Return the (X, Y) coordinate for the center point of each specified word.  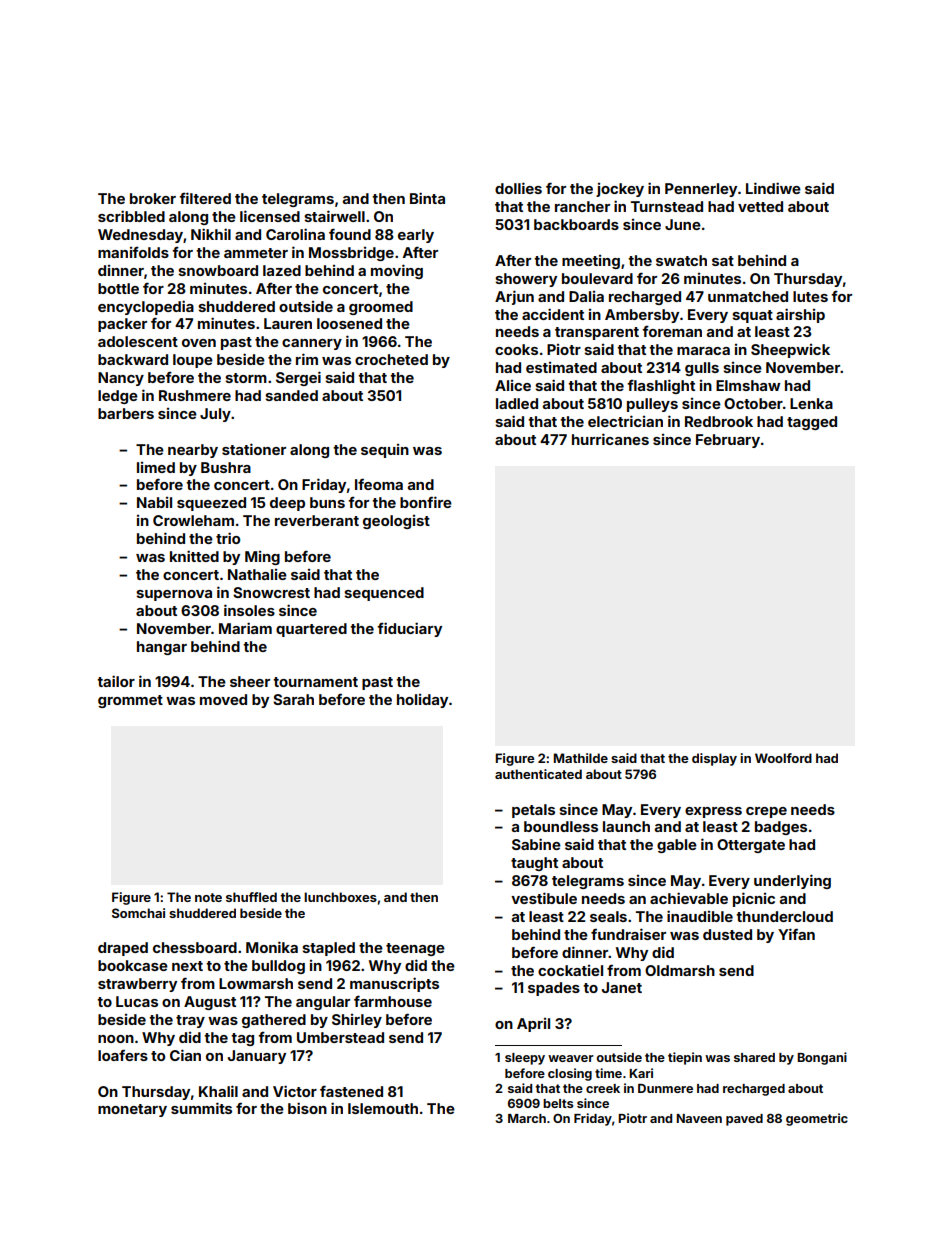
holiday (422, 701)
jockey (620, 190)
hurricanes (610, 439)
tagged (812, 423)
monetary (132, 1110)
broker (153, 198)
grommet (130, 701)
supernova (174, 595)
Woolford (783, 758)
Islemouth (383, 1108)
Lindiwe (773, 188)
